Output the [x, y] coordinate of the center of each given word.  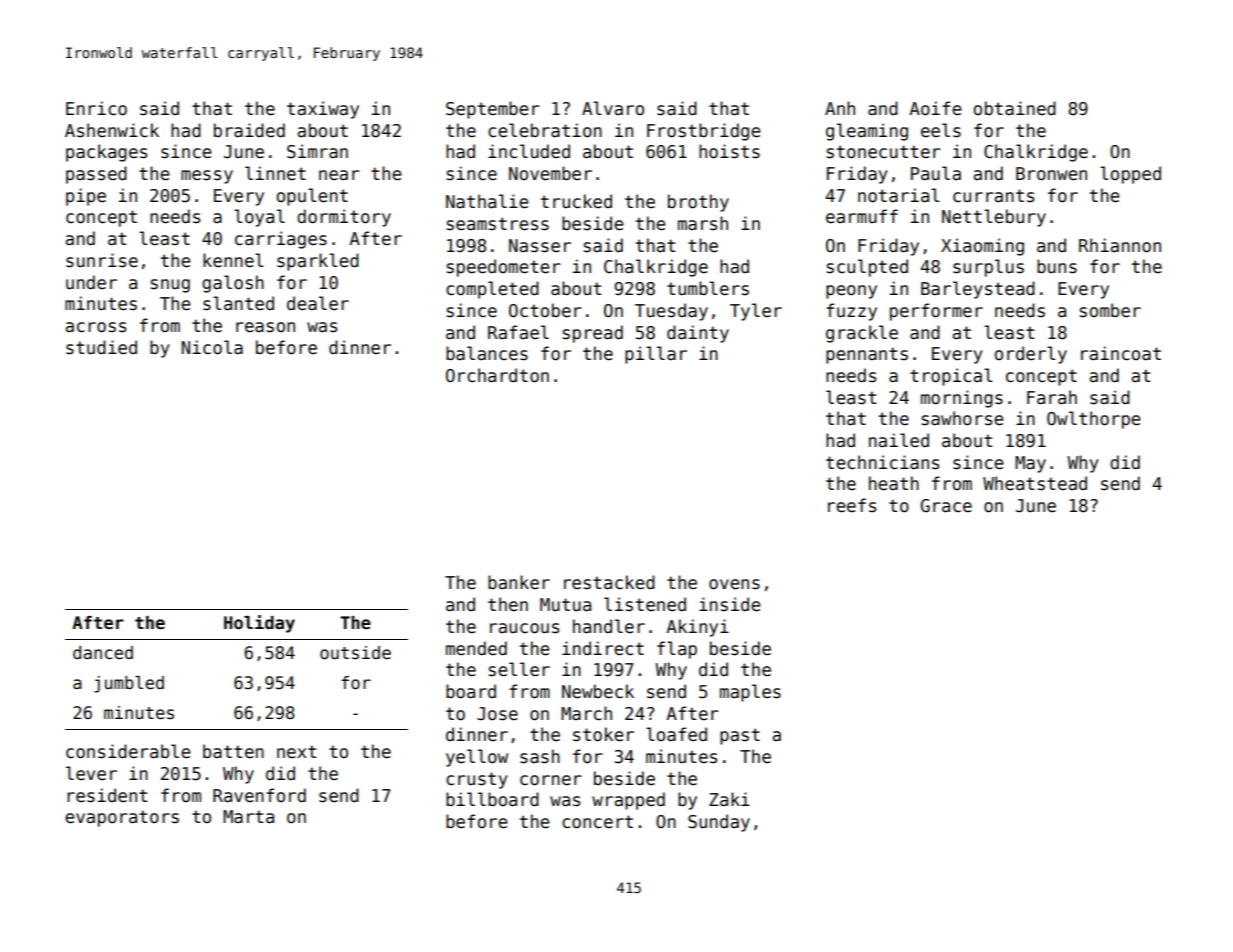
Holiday [259, 624]
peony [851, 292]
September [493, 110]
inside [730, 604]
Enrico [96, 108]
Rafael [518, 332]
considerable [128, 751]
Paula [936, 173]
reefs [852, 505]
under [91, 282]
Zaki [729, 799]
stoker [603, 734]
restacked [609, 582]
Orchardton [497, 375]
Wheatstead [1035, 483]
